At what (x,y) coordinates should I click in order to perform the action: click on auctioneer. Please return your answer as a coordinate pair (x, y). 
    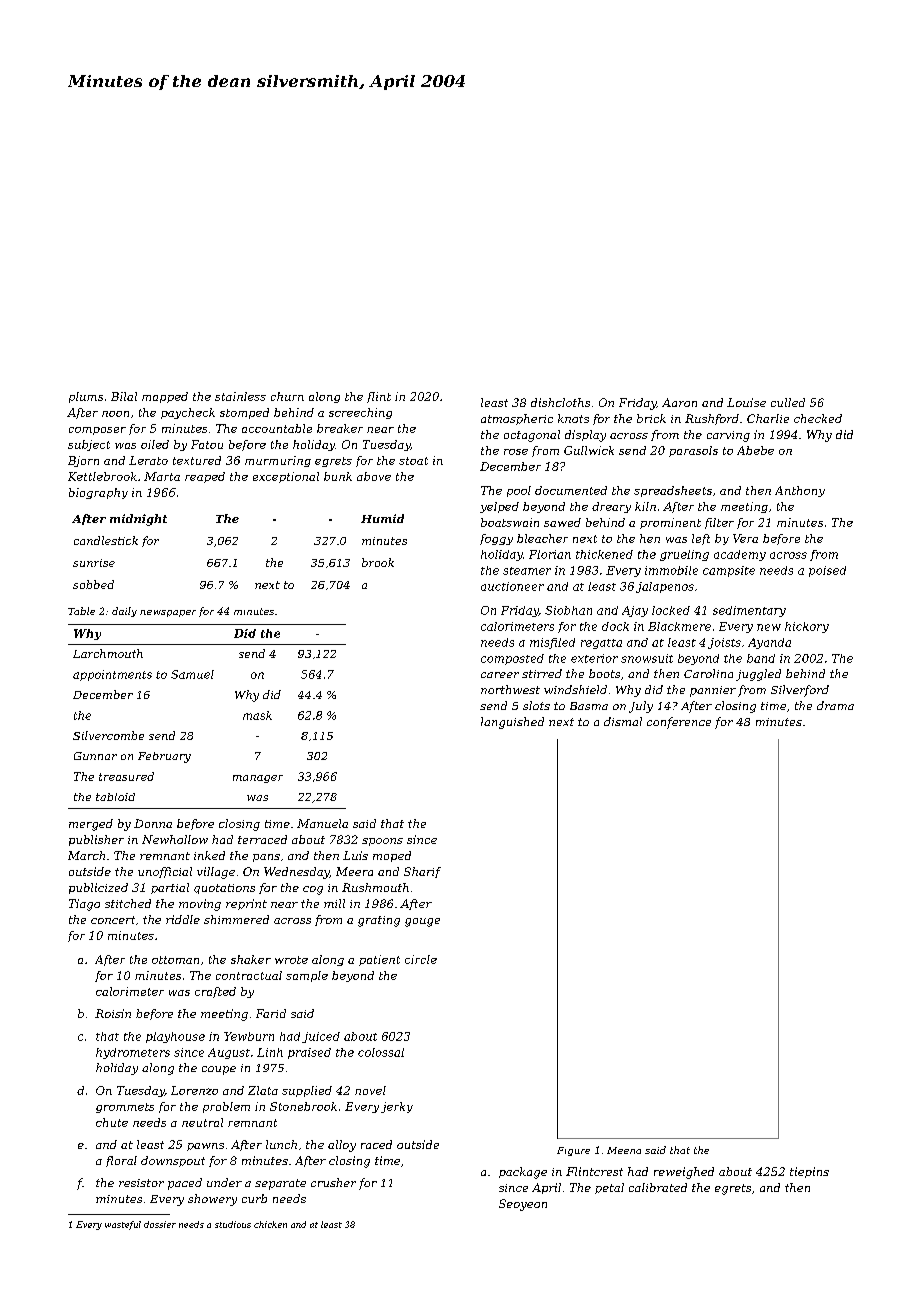
    Looking at the image, I should click on (512, 586).
